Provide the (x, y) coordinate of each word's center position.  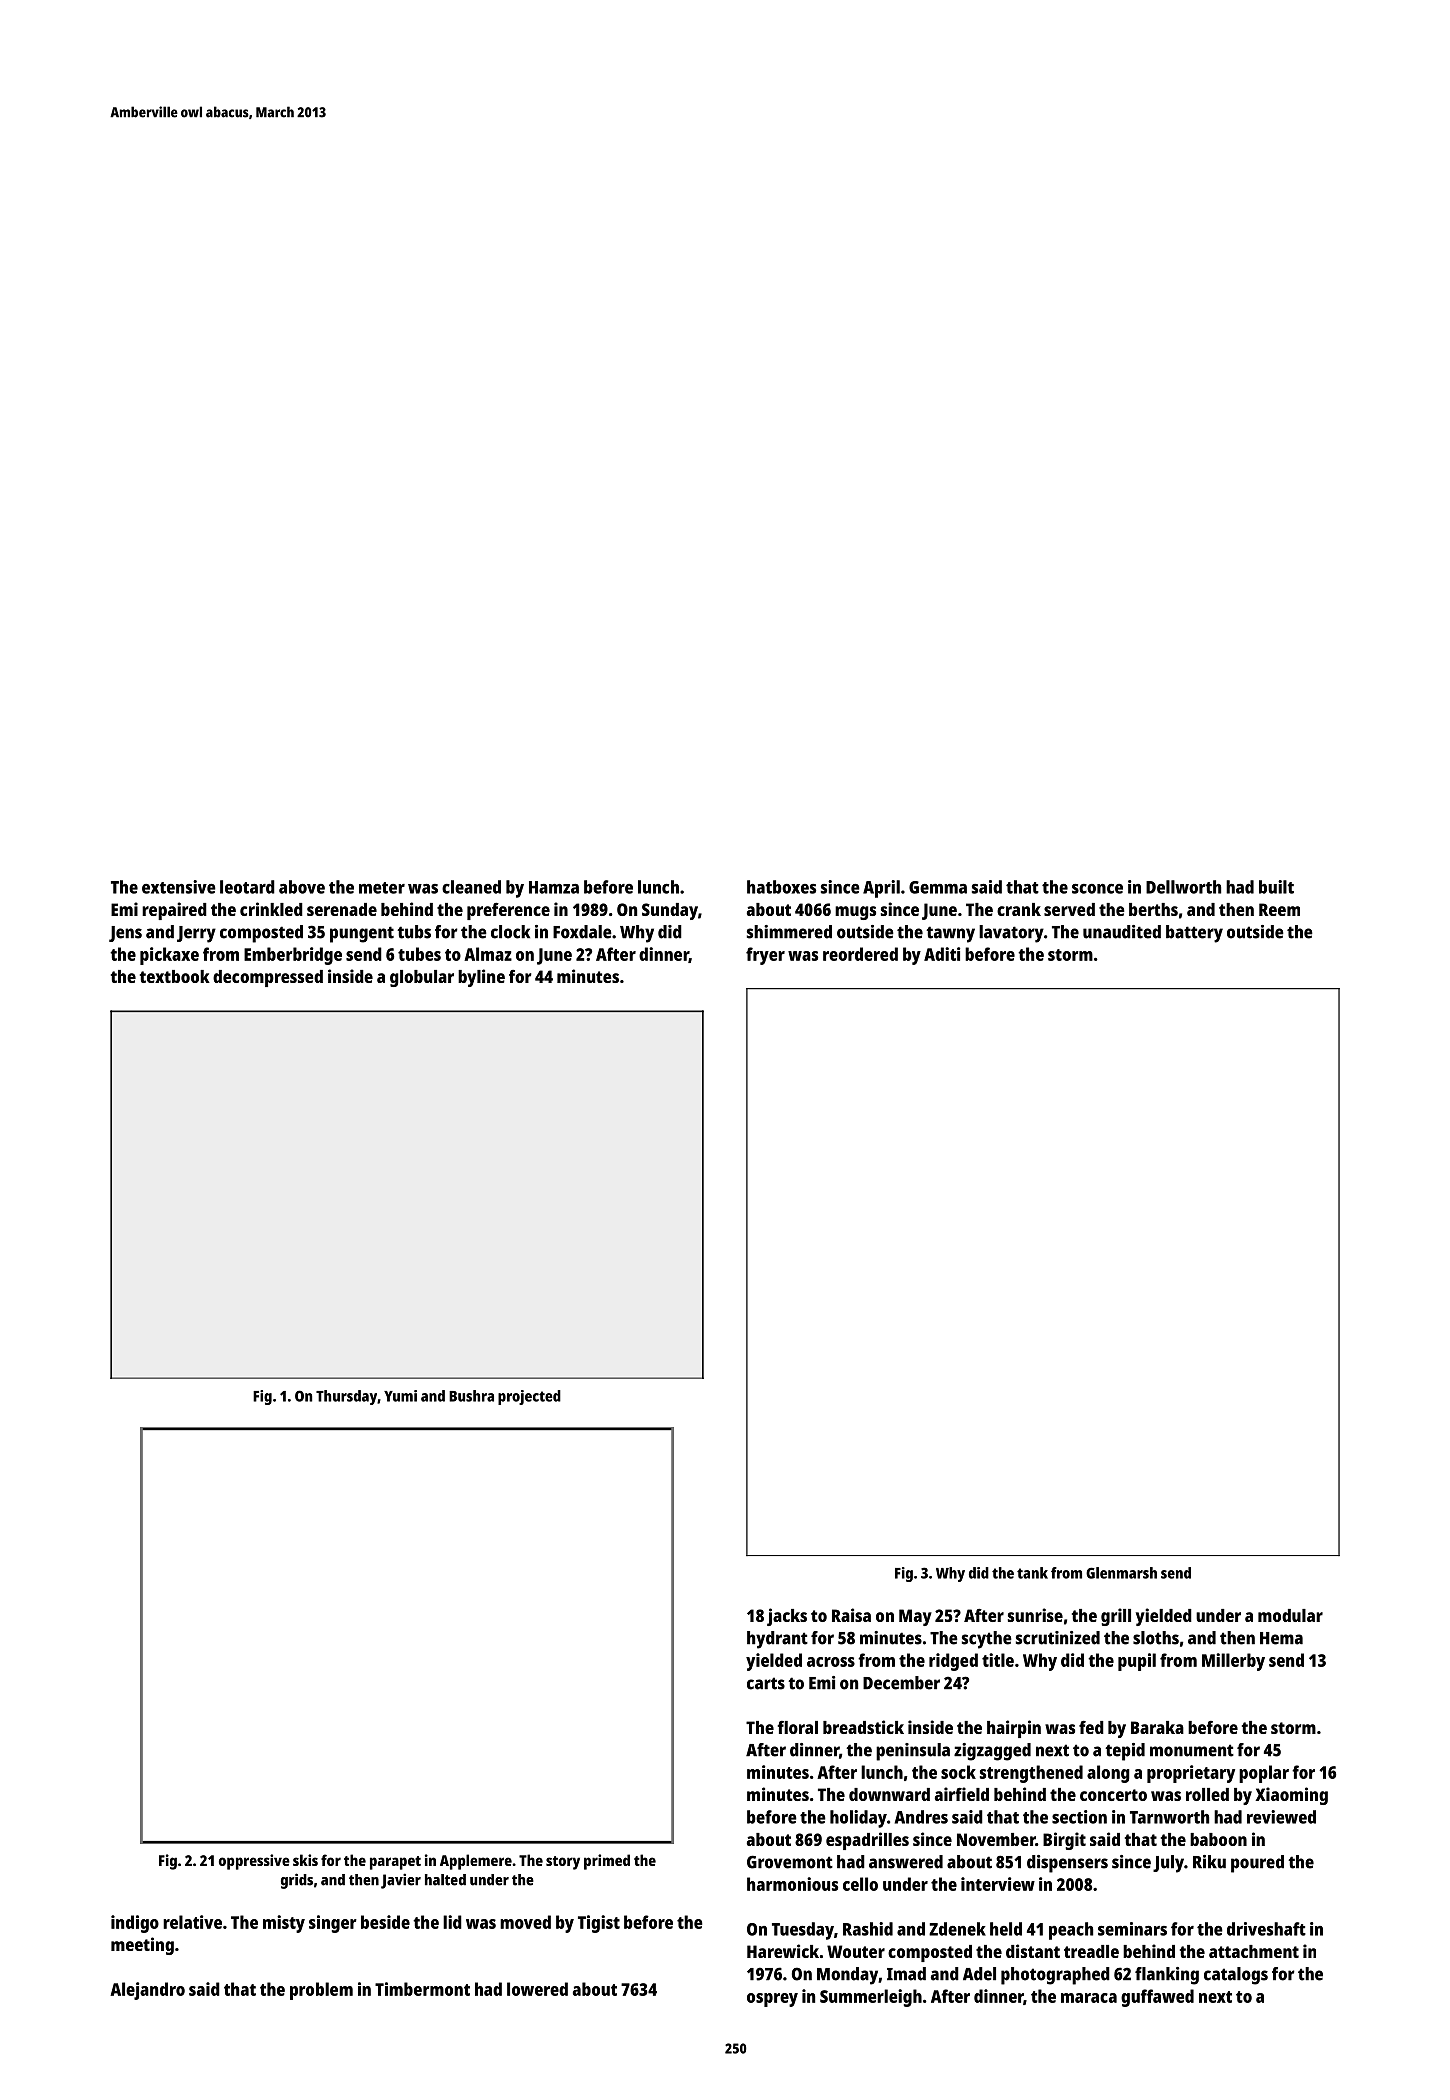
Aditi (942, 954)
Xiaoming (1291, 1796)
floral (797, 1727)
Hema (1281, 1638)
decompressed (268, 978)
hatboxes (781, 887)
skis (305, 1860)
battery (1194, 934)
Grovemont (790, 1862)
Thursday (346, 1397)
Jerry (196, 934)
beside (385, 1922)
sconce (1097, 889)
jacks (787, 1617)
